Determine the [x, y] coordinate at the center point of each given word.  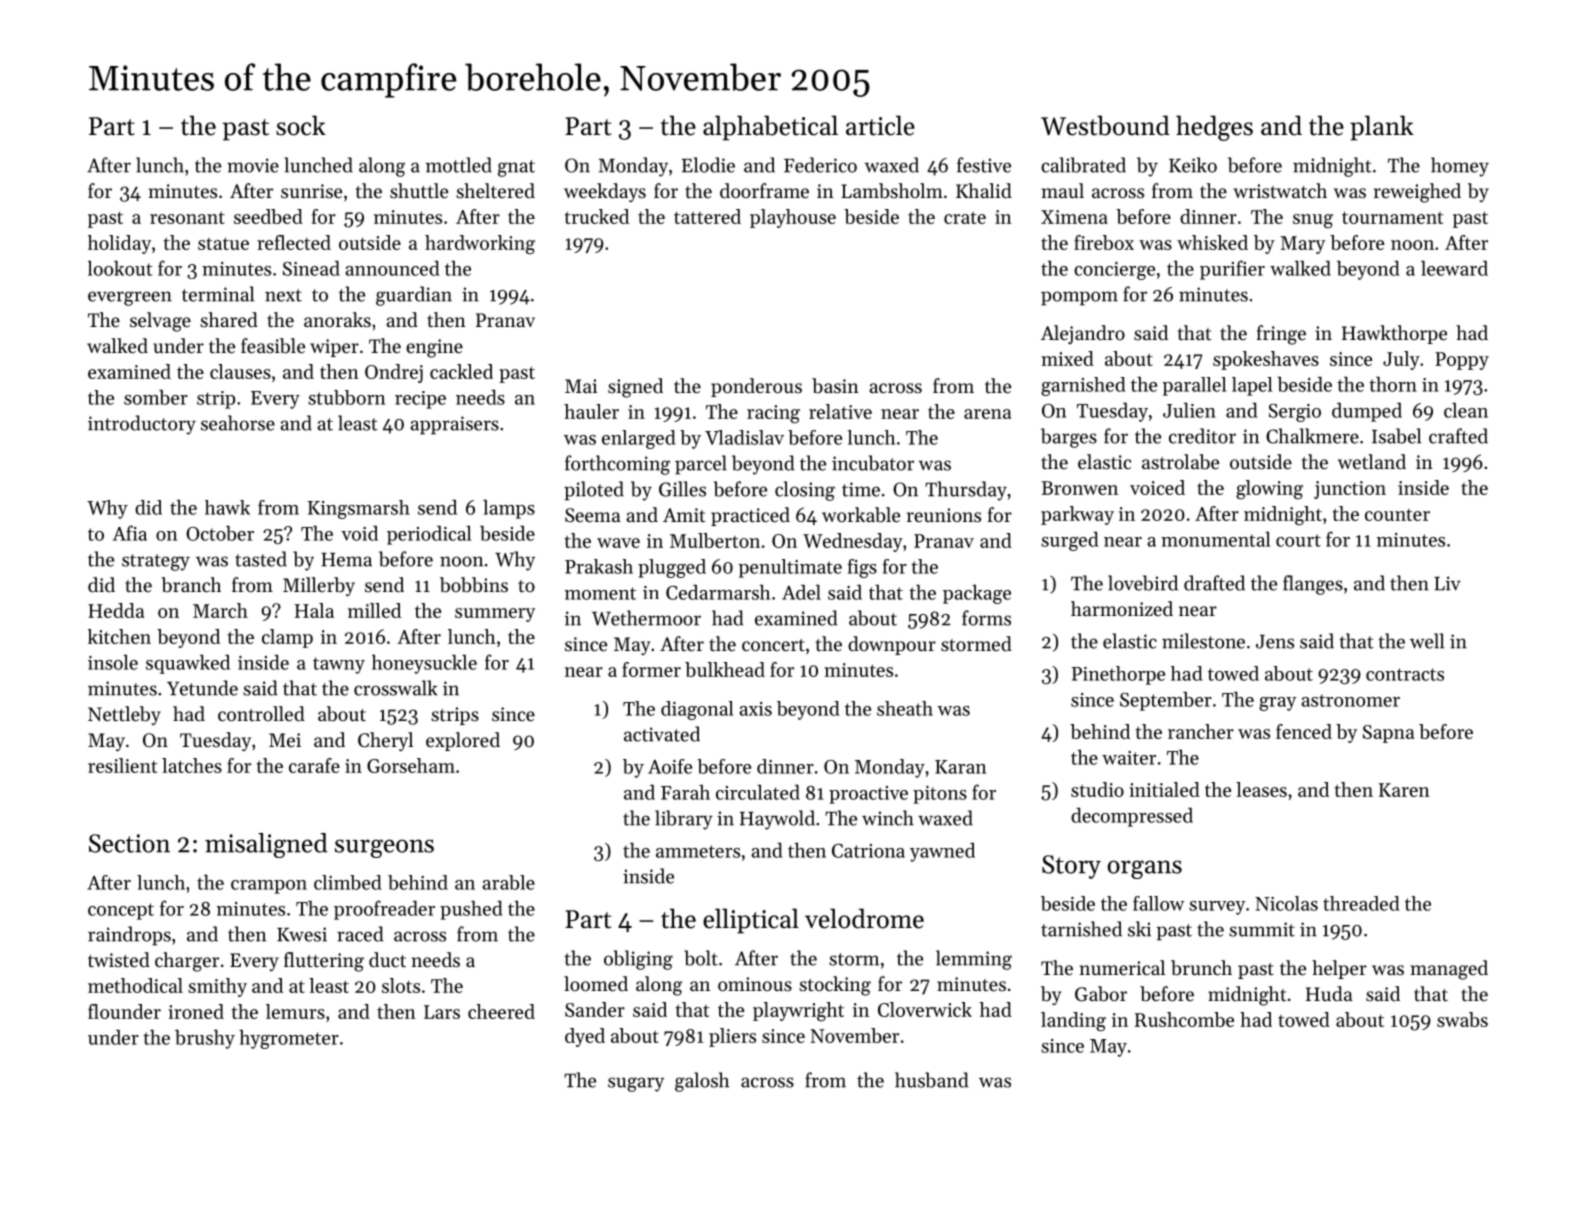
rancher [1201, 731]
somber [156, 397]
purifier [1232, 270]
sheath [905, 708]
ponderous [756, 387]
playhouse [793, 218]
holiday [119, 244]
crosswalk [395, 688]
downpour [892, 645]
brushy [205, 1039]
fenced [1304, 731]
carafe [314, 765]
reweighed [1417, 193]
